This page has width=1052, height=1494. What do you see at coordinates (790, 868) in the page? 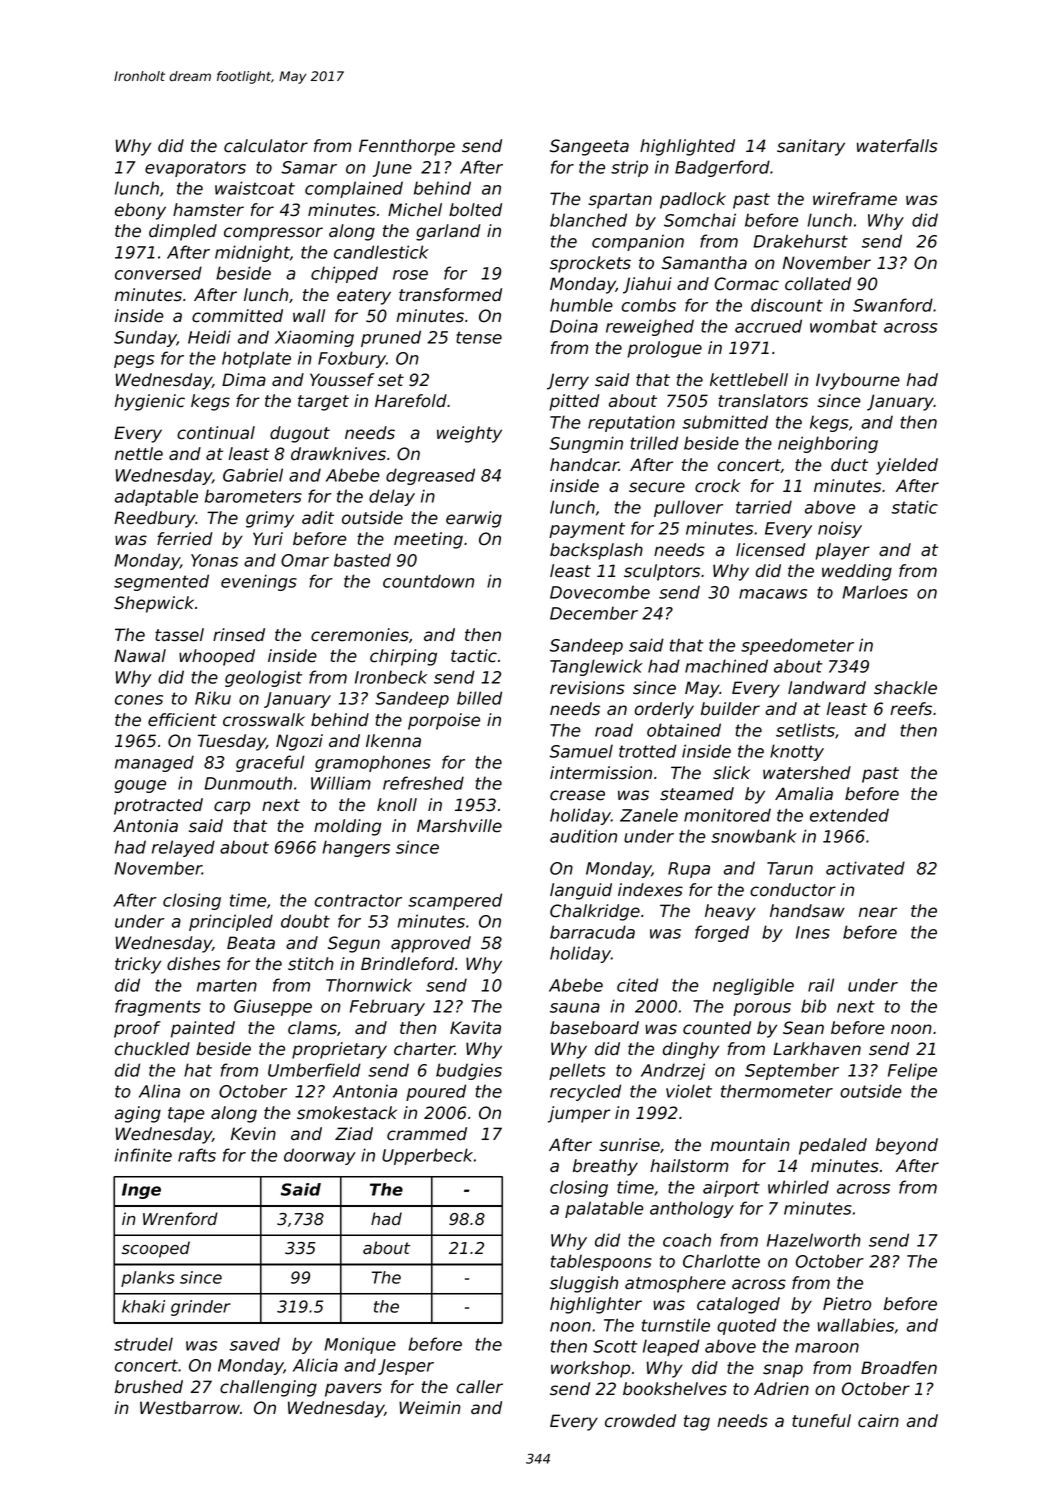
I see `Tarun` at bounding box center [790, 868].
